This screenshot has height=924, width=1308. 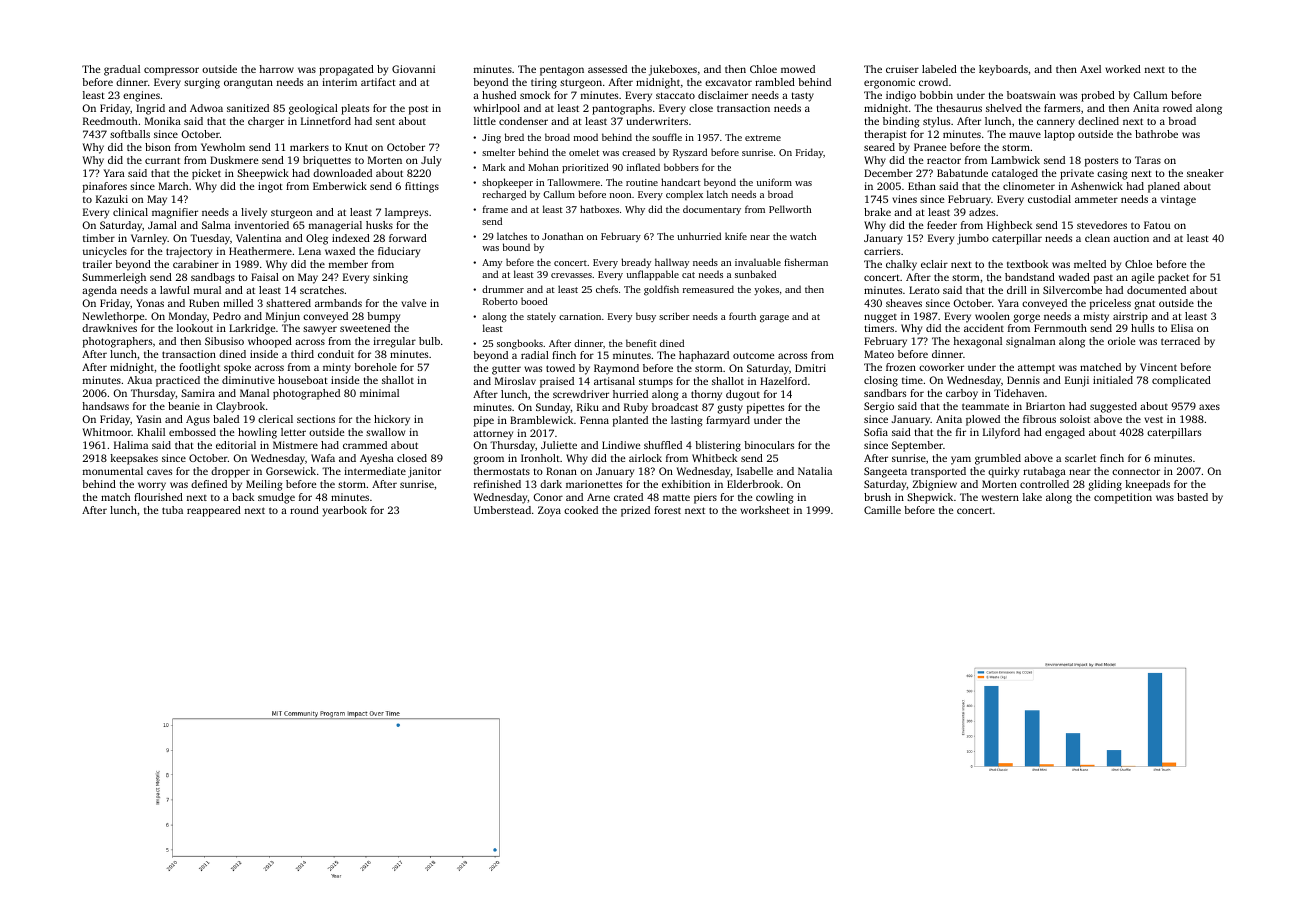 I want to click on bathrobe, so click(x=1156, y=134).
